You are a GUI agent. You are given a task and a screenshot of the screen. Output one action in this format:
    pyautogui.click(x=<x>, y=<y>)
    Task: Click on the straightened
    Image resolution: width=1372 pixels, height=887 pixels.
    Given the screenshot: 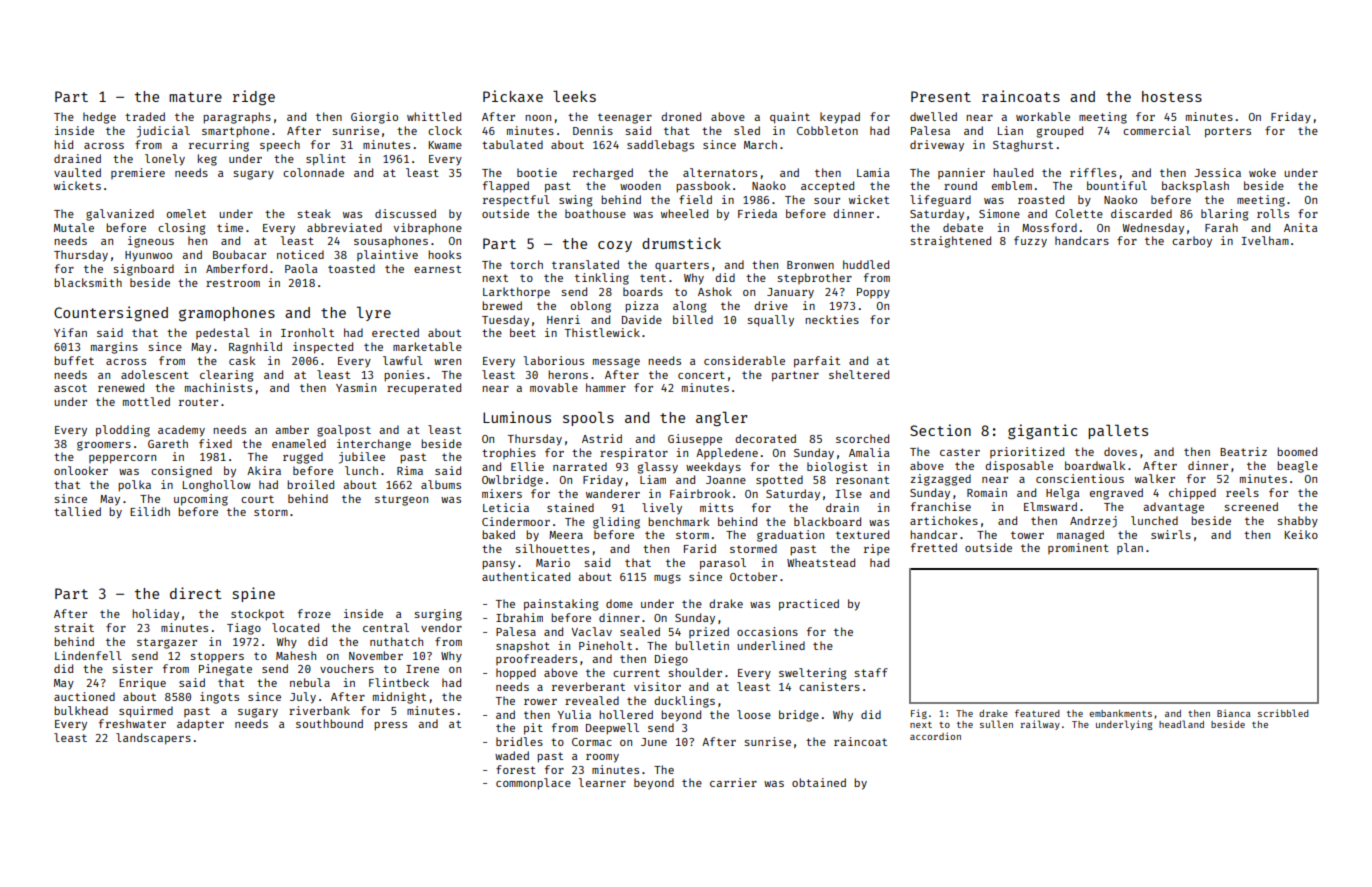 What is the action you would take?
    pyautogui.click(x=951, y=242)
